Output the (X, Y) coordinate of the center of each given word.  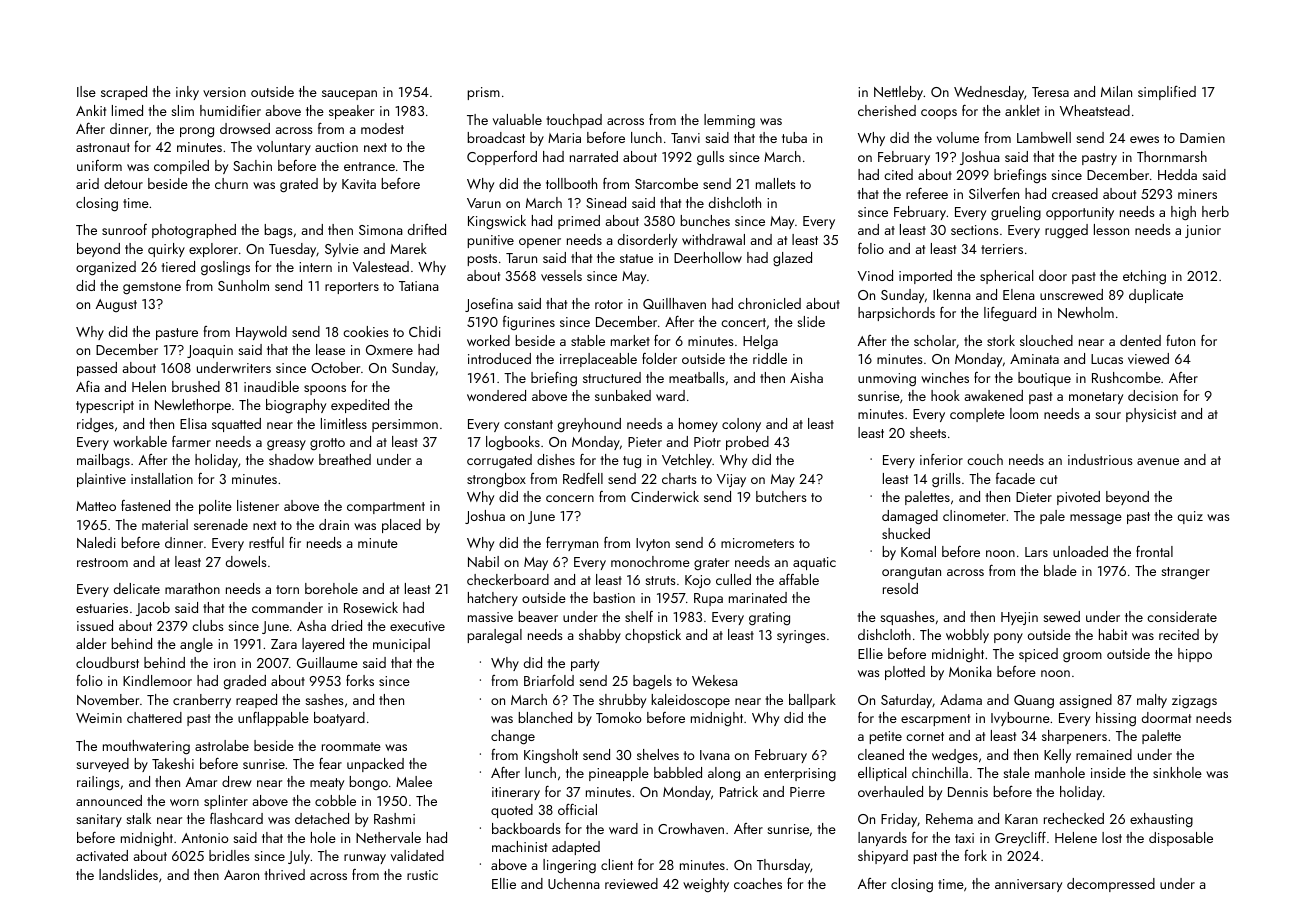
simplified (1167, 93)
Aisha (806, 377)
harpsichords (896, 314)
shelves (658, 754)
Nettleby (898, 93)
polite (215, 507)
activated (102, 855)
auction (336, 147)
